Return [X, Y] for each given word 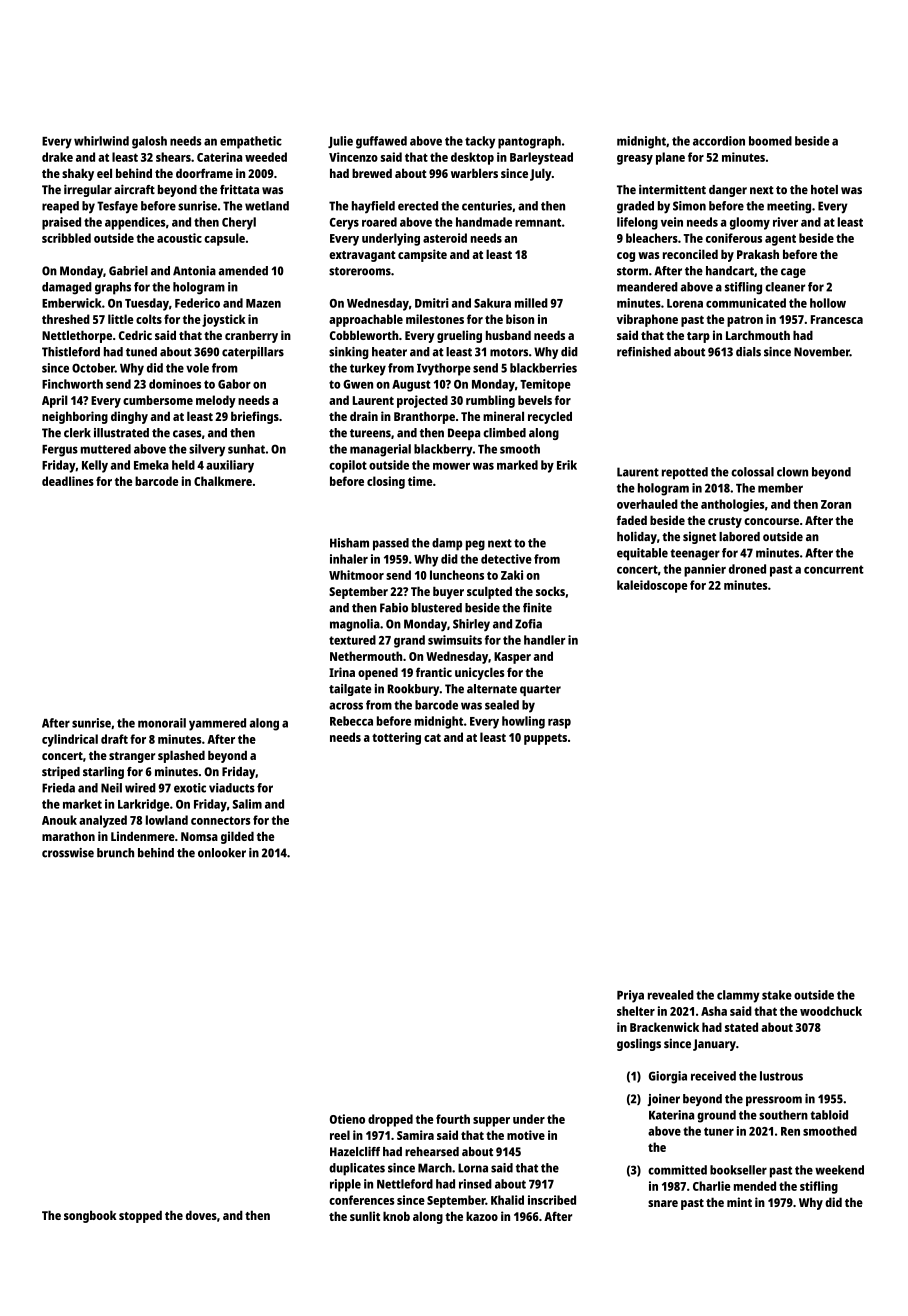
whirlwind [101, 141]
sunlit [365, 1216]
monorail [162, 723]
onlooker [222, 853]
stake [777, 995]
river [785, 222]
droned [747, 569]
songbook [90, 1216]
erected [418, 206]
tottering [396, 738]
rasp [559, 724]
